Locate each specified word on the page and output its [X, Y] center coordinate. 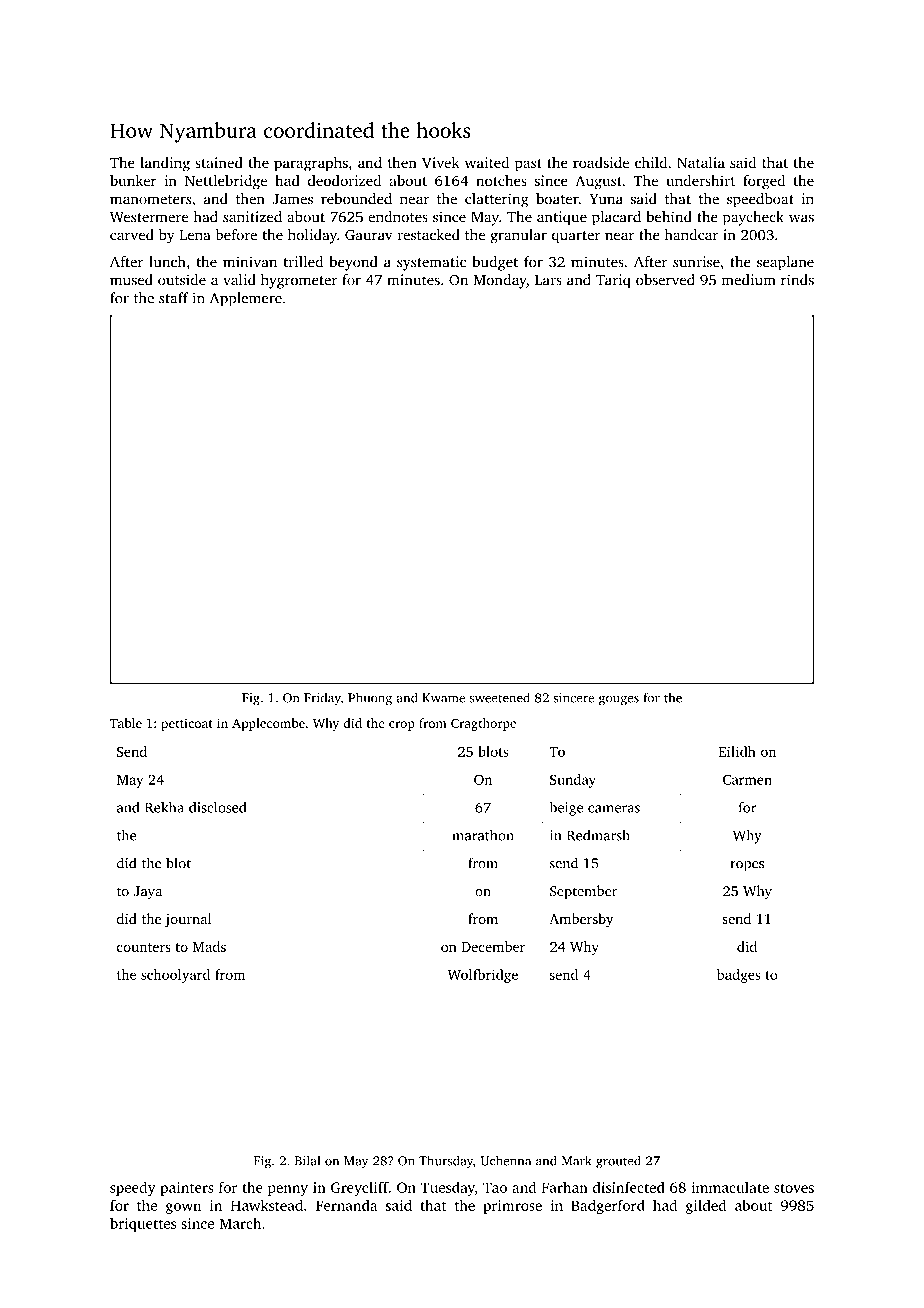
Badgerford [608, 1206]
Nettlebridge [226, 182]
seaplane [785, 263]
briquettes [143, 1224]
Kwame [443, 698]
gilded [706, 1206]
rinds [797, 280]
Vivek [441, 162]
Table [126, 723]
